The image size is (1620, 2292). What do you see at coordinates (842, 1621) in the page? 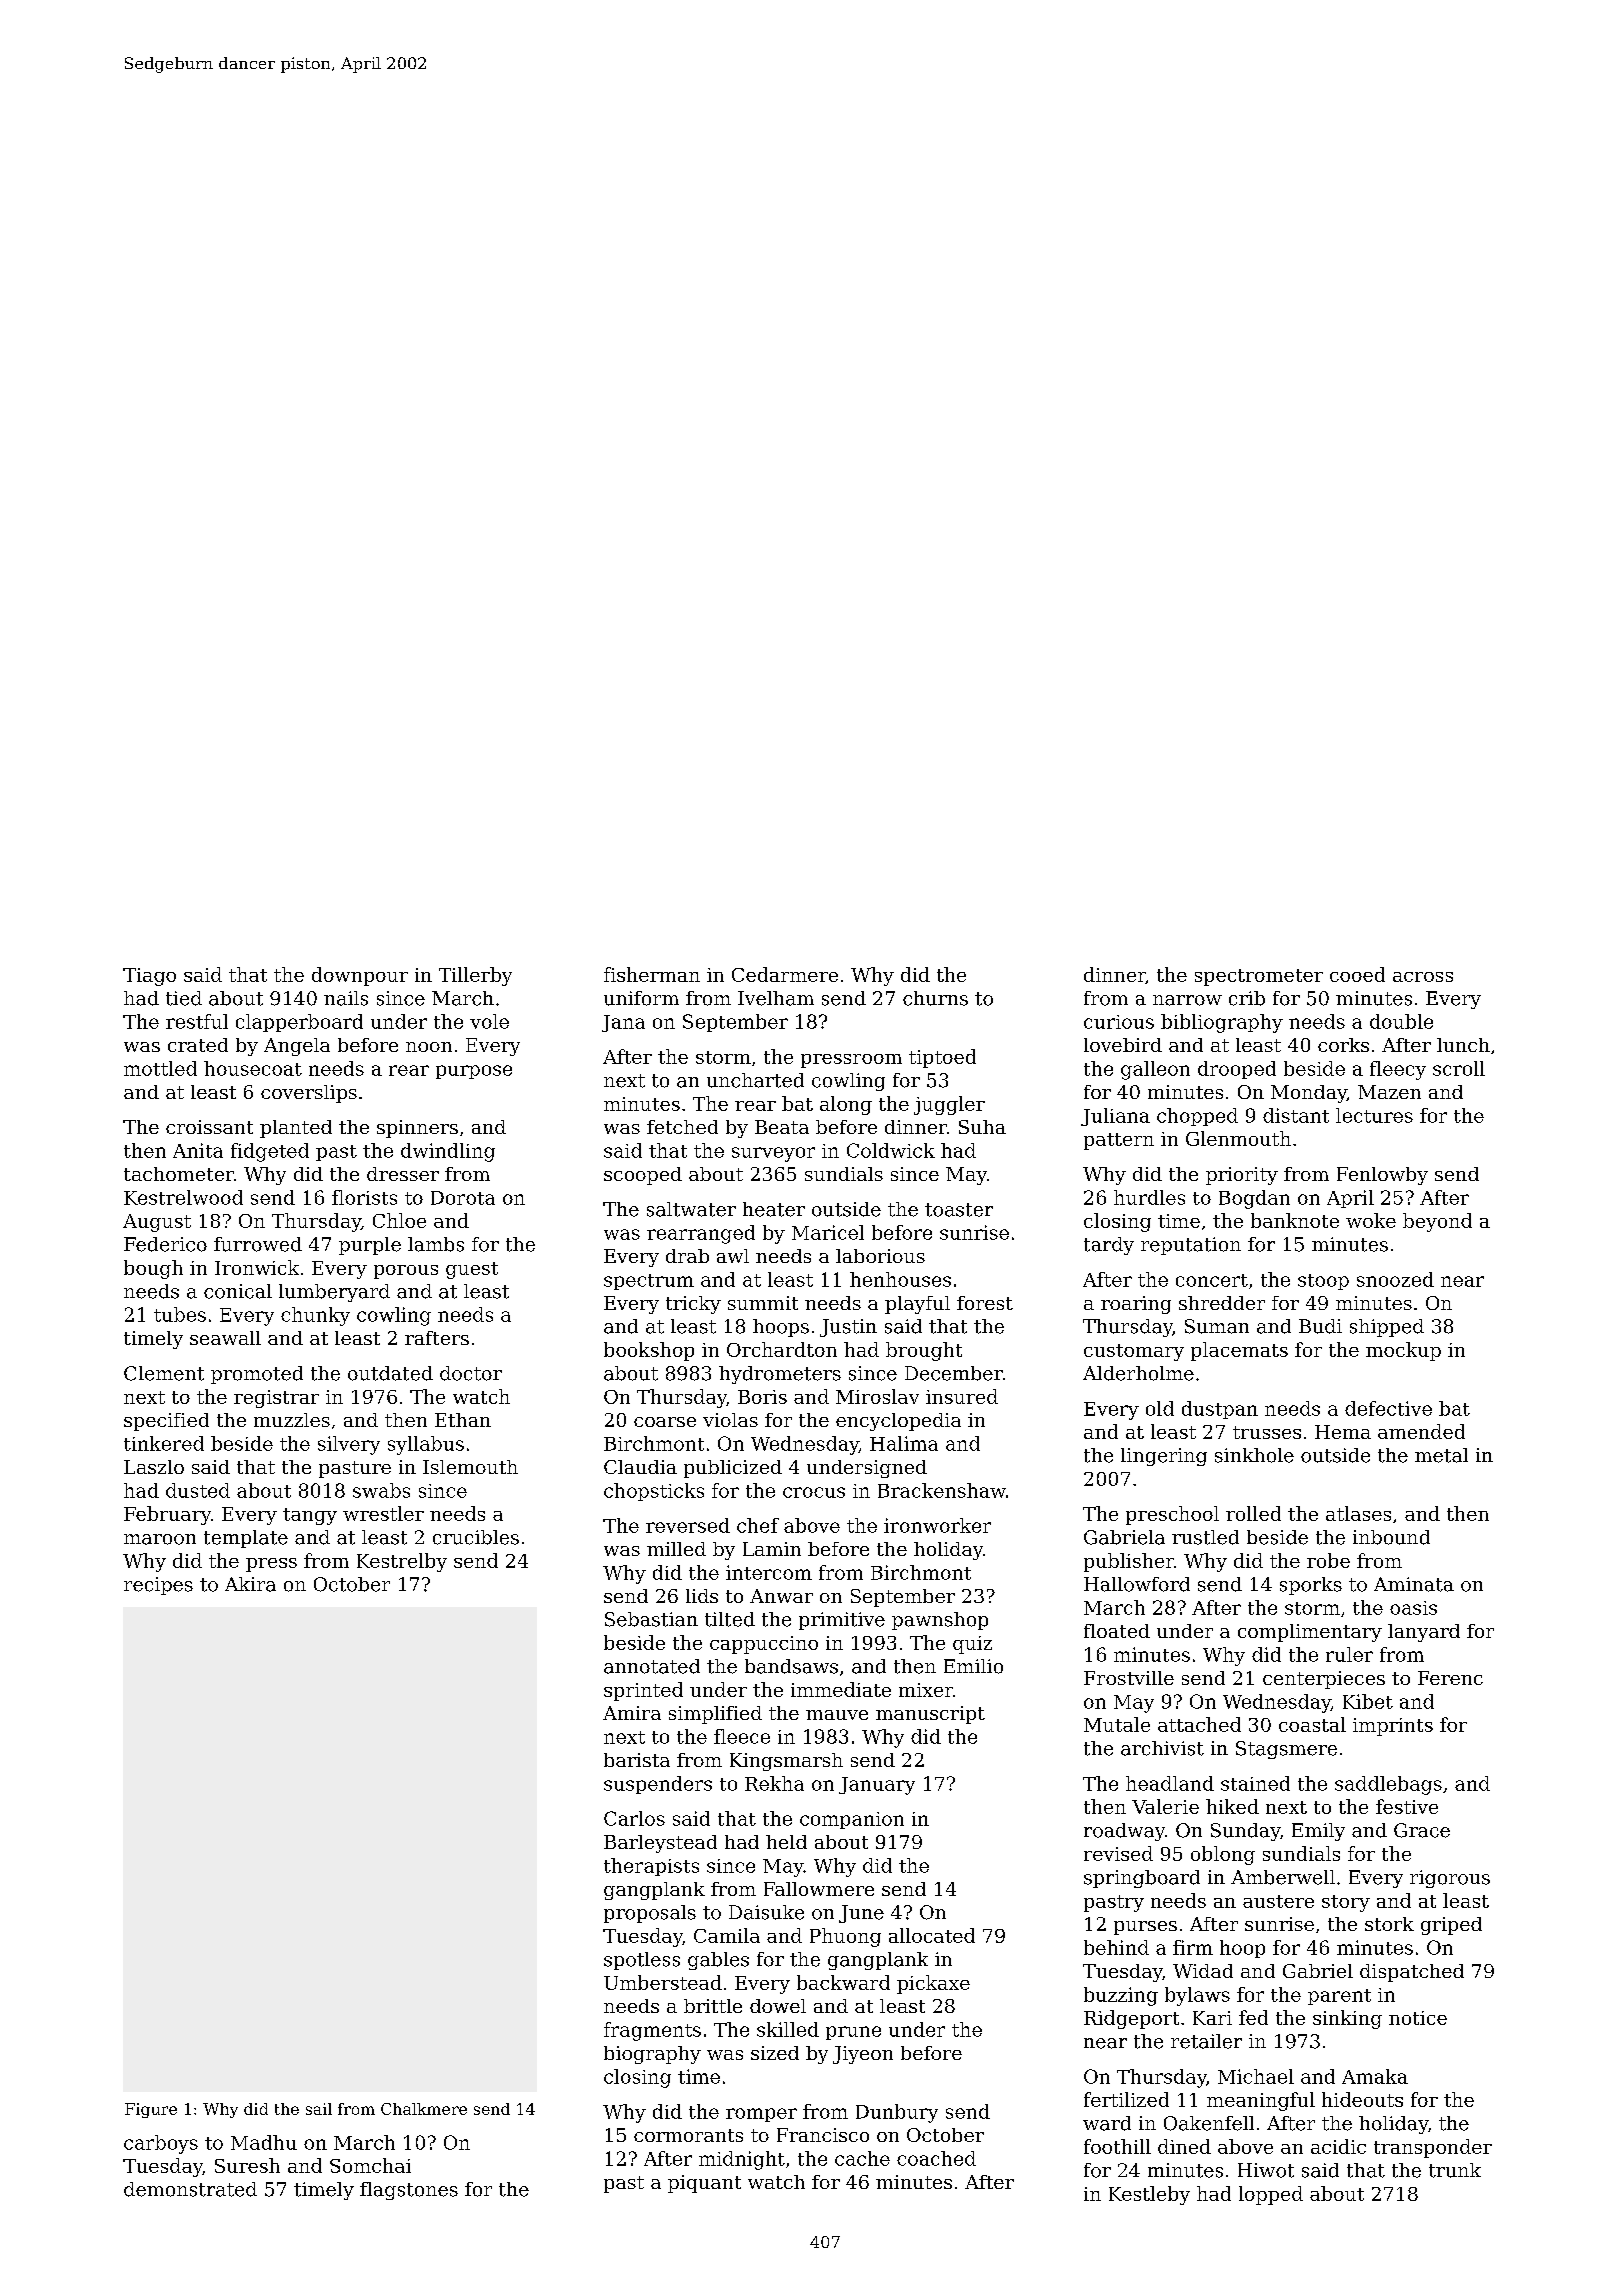
I see `primitive` at bounding box center [842, 1621].
